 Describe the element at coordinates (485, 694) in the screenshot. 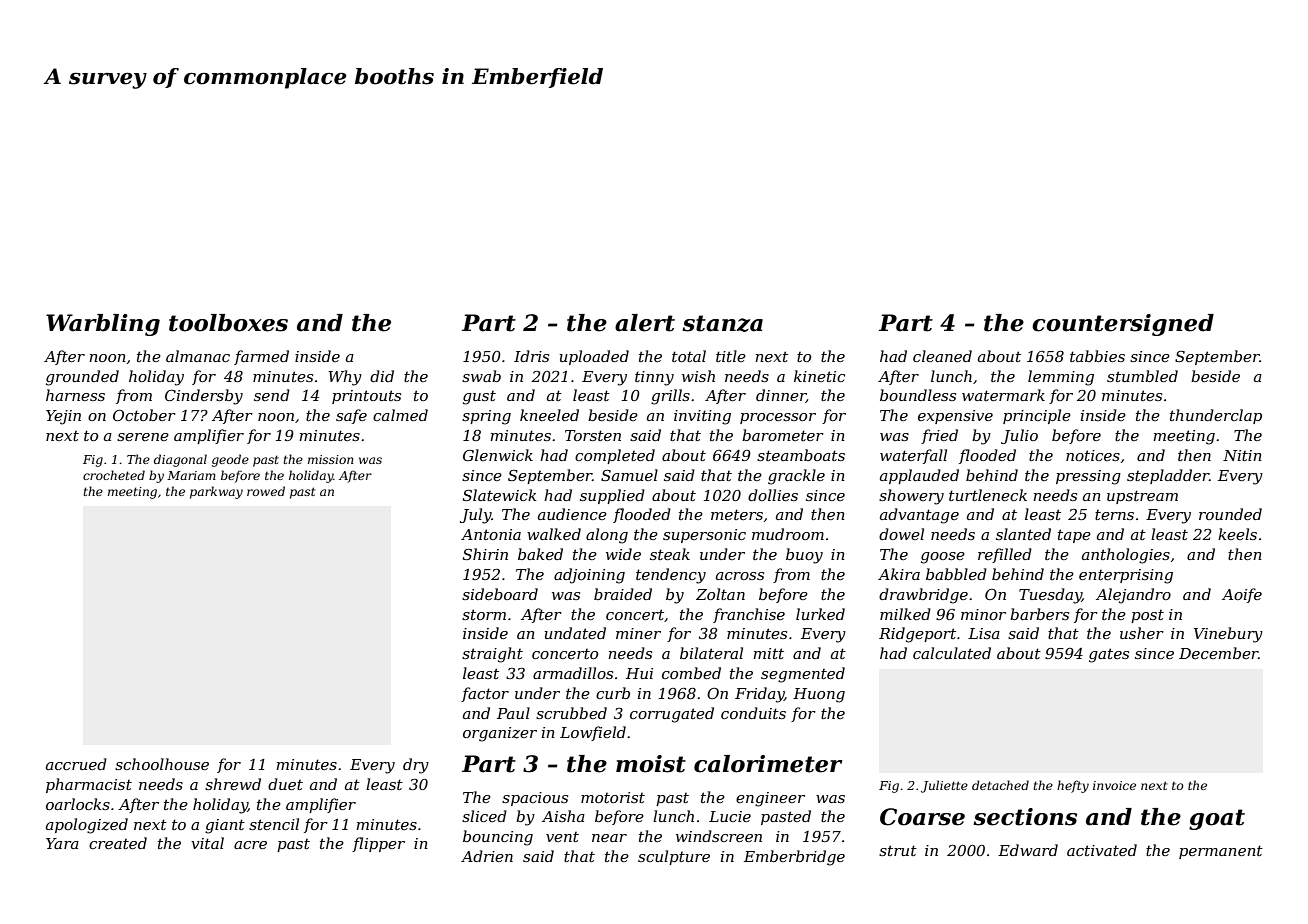

I see `factor` at that location.
